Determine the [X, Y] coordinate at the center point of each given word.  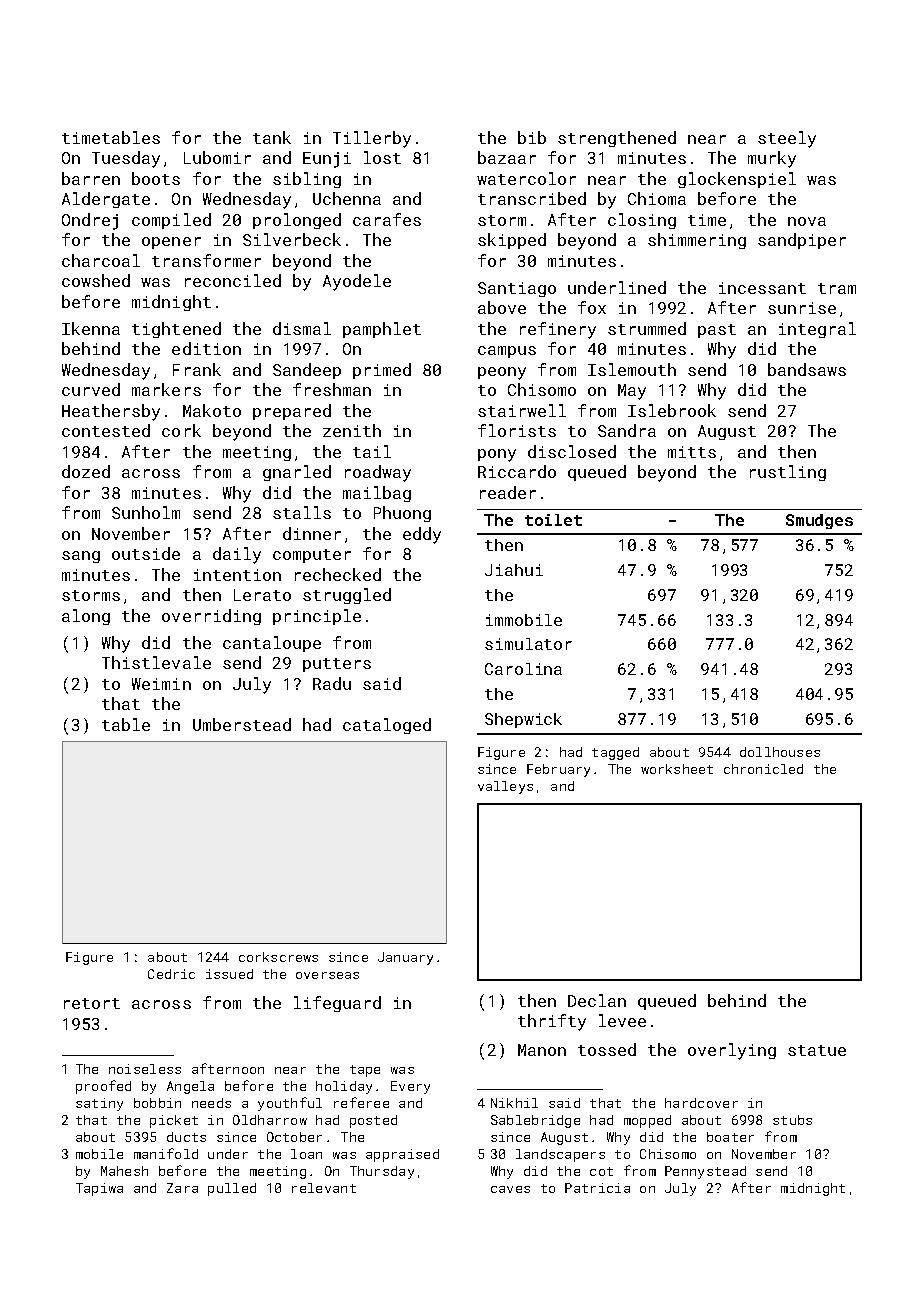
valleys [505, 787]
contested [106, 430]
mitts [692, 452]
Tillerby [372, 139]
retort [92, 1003]
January [405, 958]
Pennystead [705, 1172]
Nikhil [514, 1103]
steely [787, 139]
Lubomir [217, 157]
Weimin [161, 684]
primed [382, 371]
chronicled [763, 769]
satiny [99, 1104]
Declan [597, 1000]
